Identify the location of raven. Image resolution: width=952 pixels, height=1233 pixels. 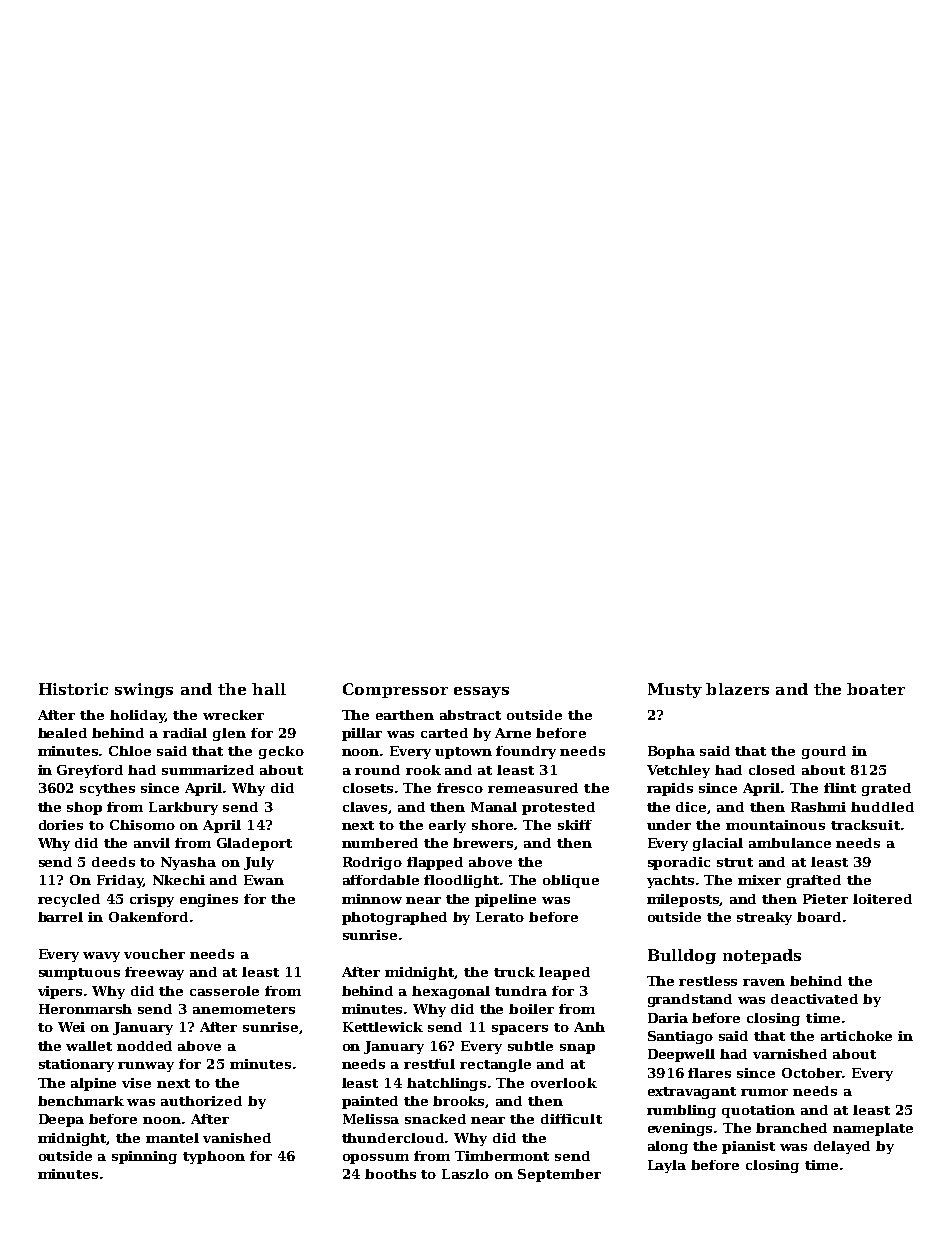
(764, 982).
